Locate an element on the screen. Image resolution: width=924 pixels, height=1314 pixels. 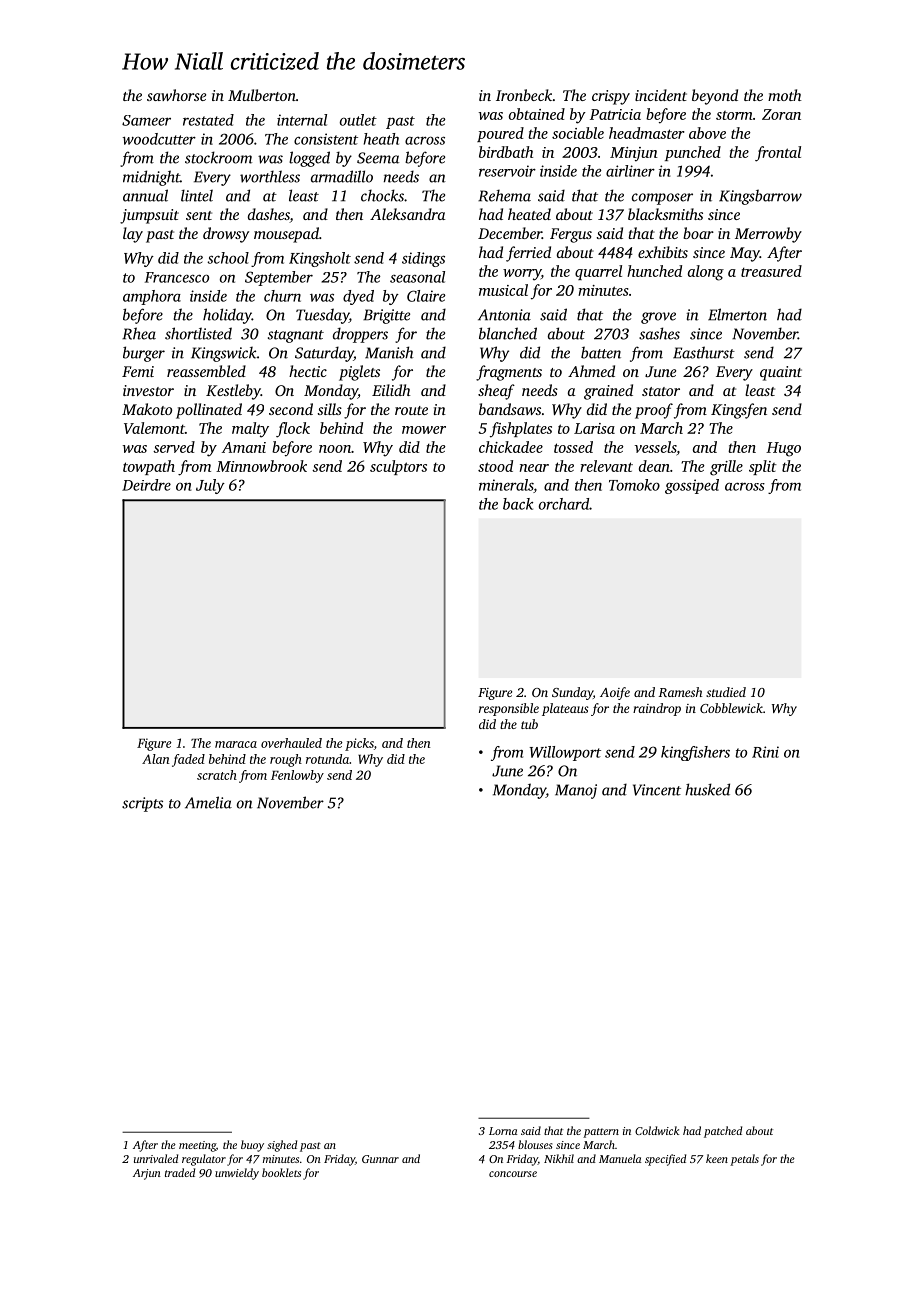
Mulberton is located at coordinates (262, 95).
